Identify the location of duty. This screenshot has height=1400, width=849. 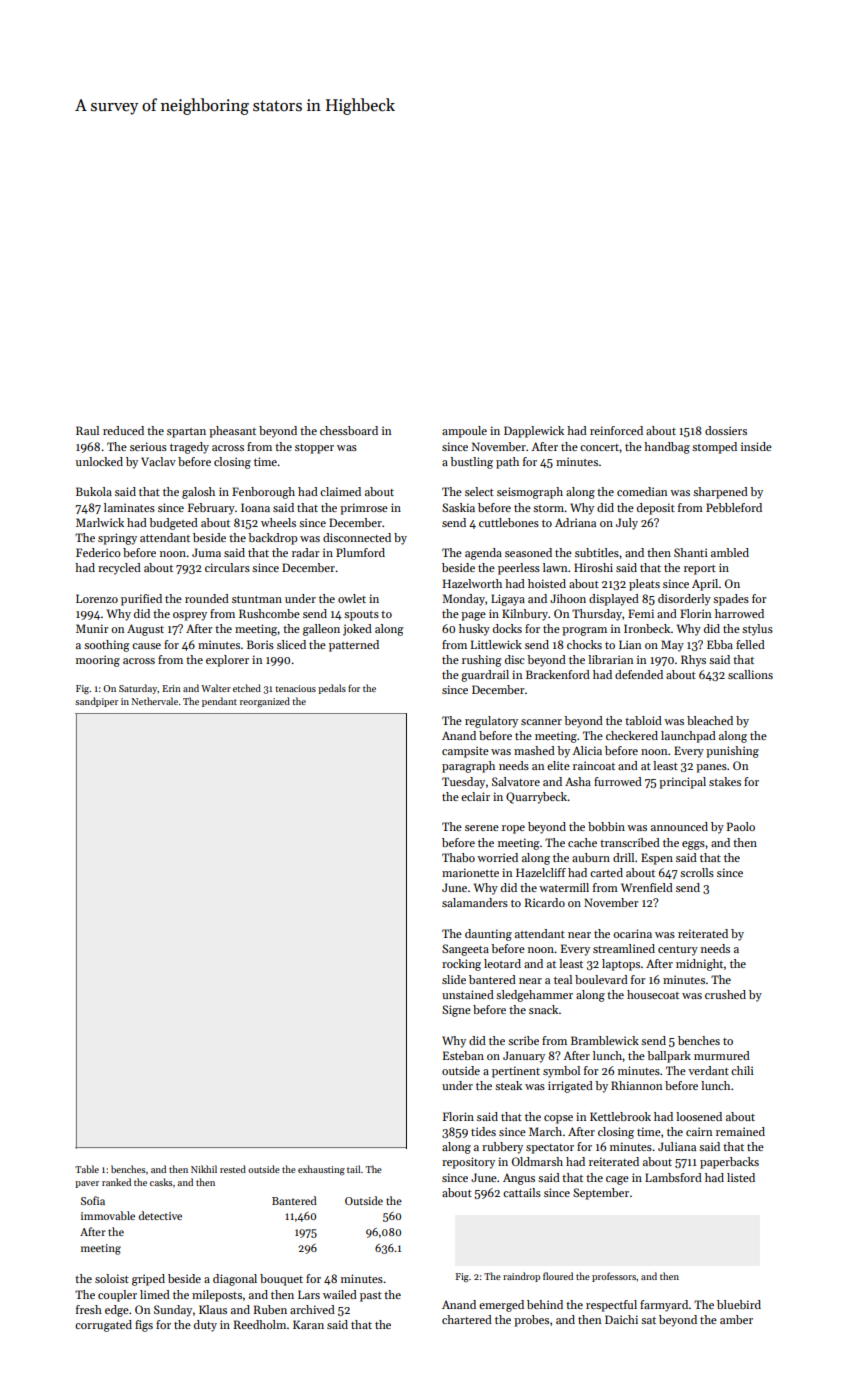
(205, 1326).
